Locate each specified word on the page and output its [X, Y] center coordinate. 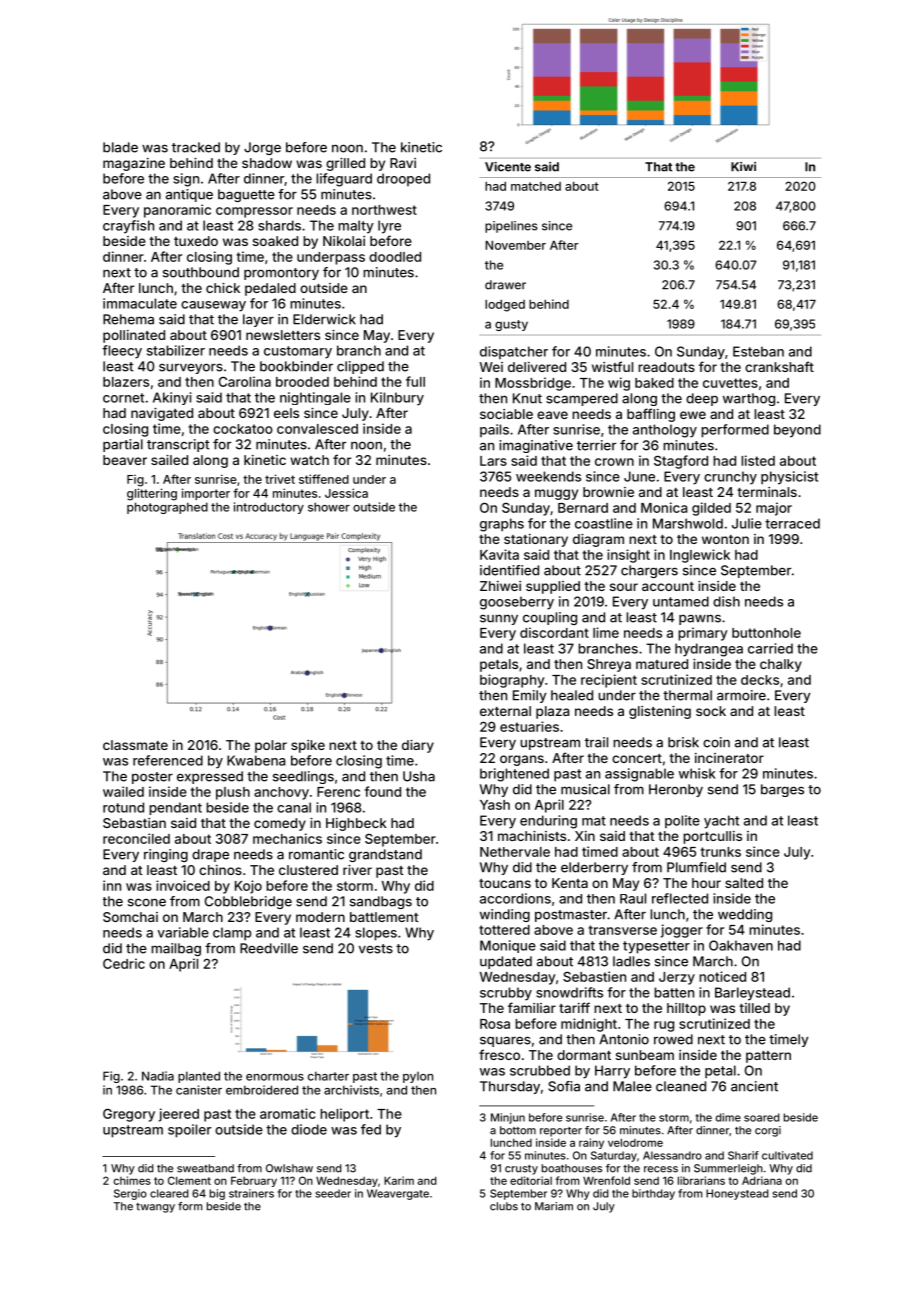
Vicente [508, 167]
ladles [631, 961]
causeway [213, 306]
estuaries [529, 726]
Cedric [124, 963]
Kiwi [743, 167]
